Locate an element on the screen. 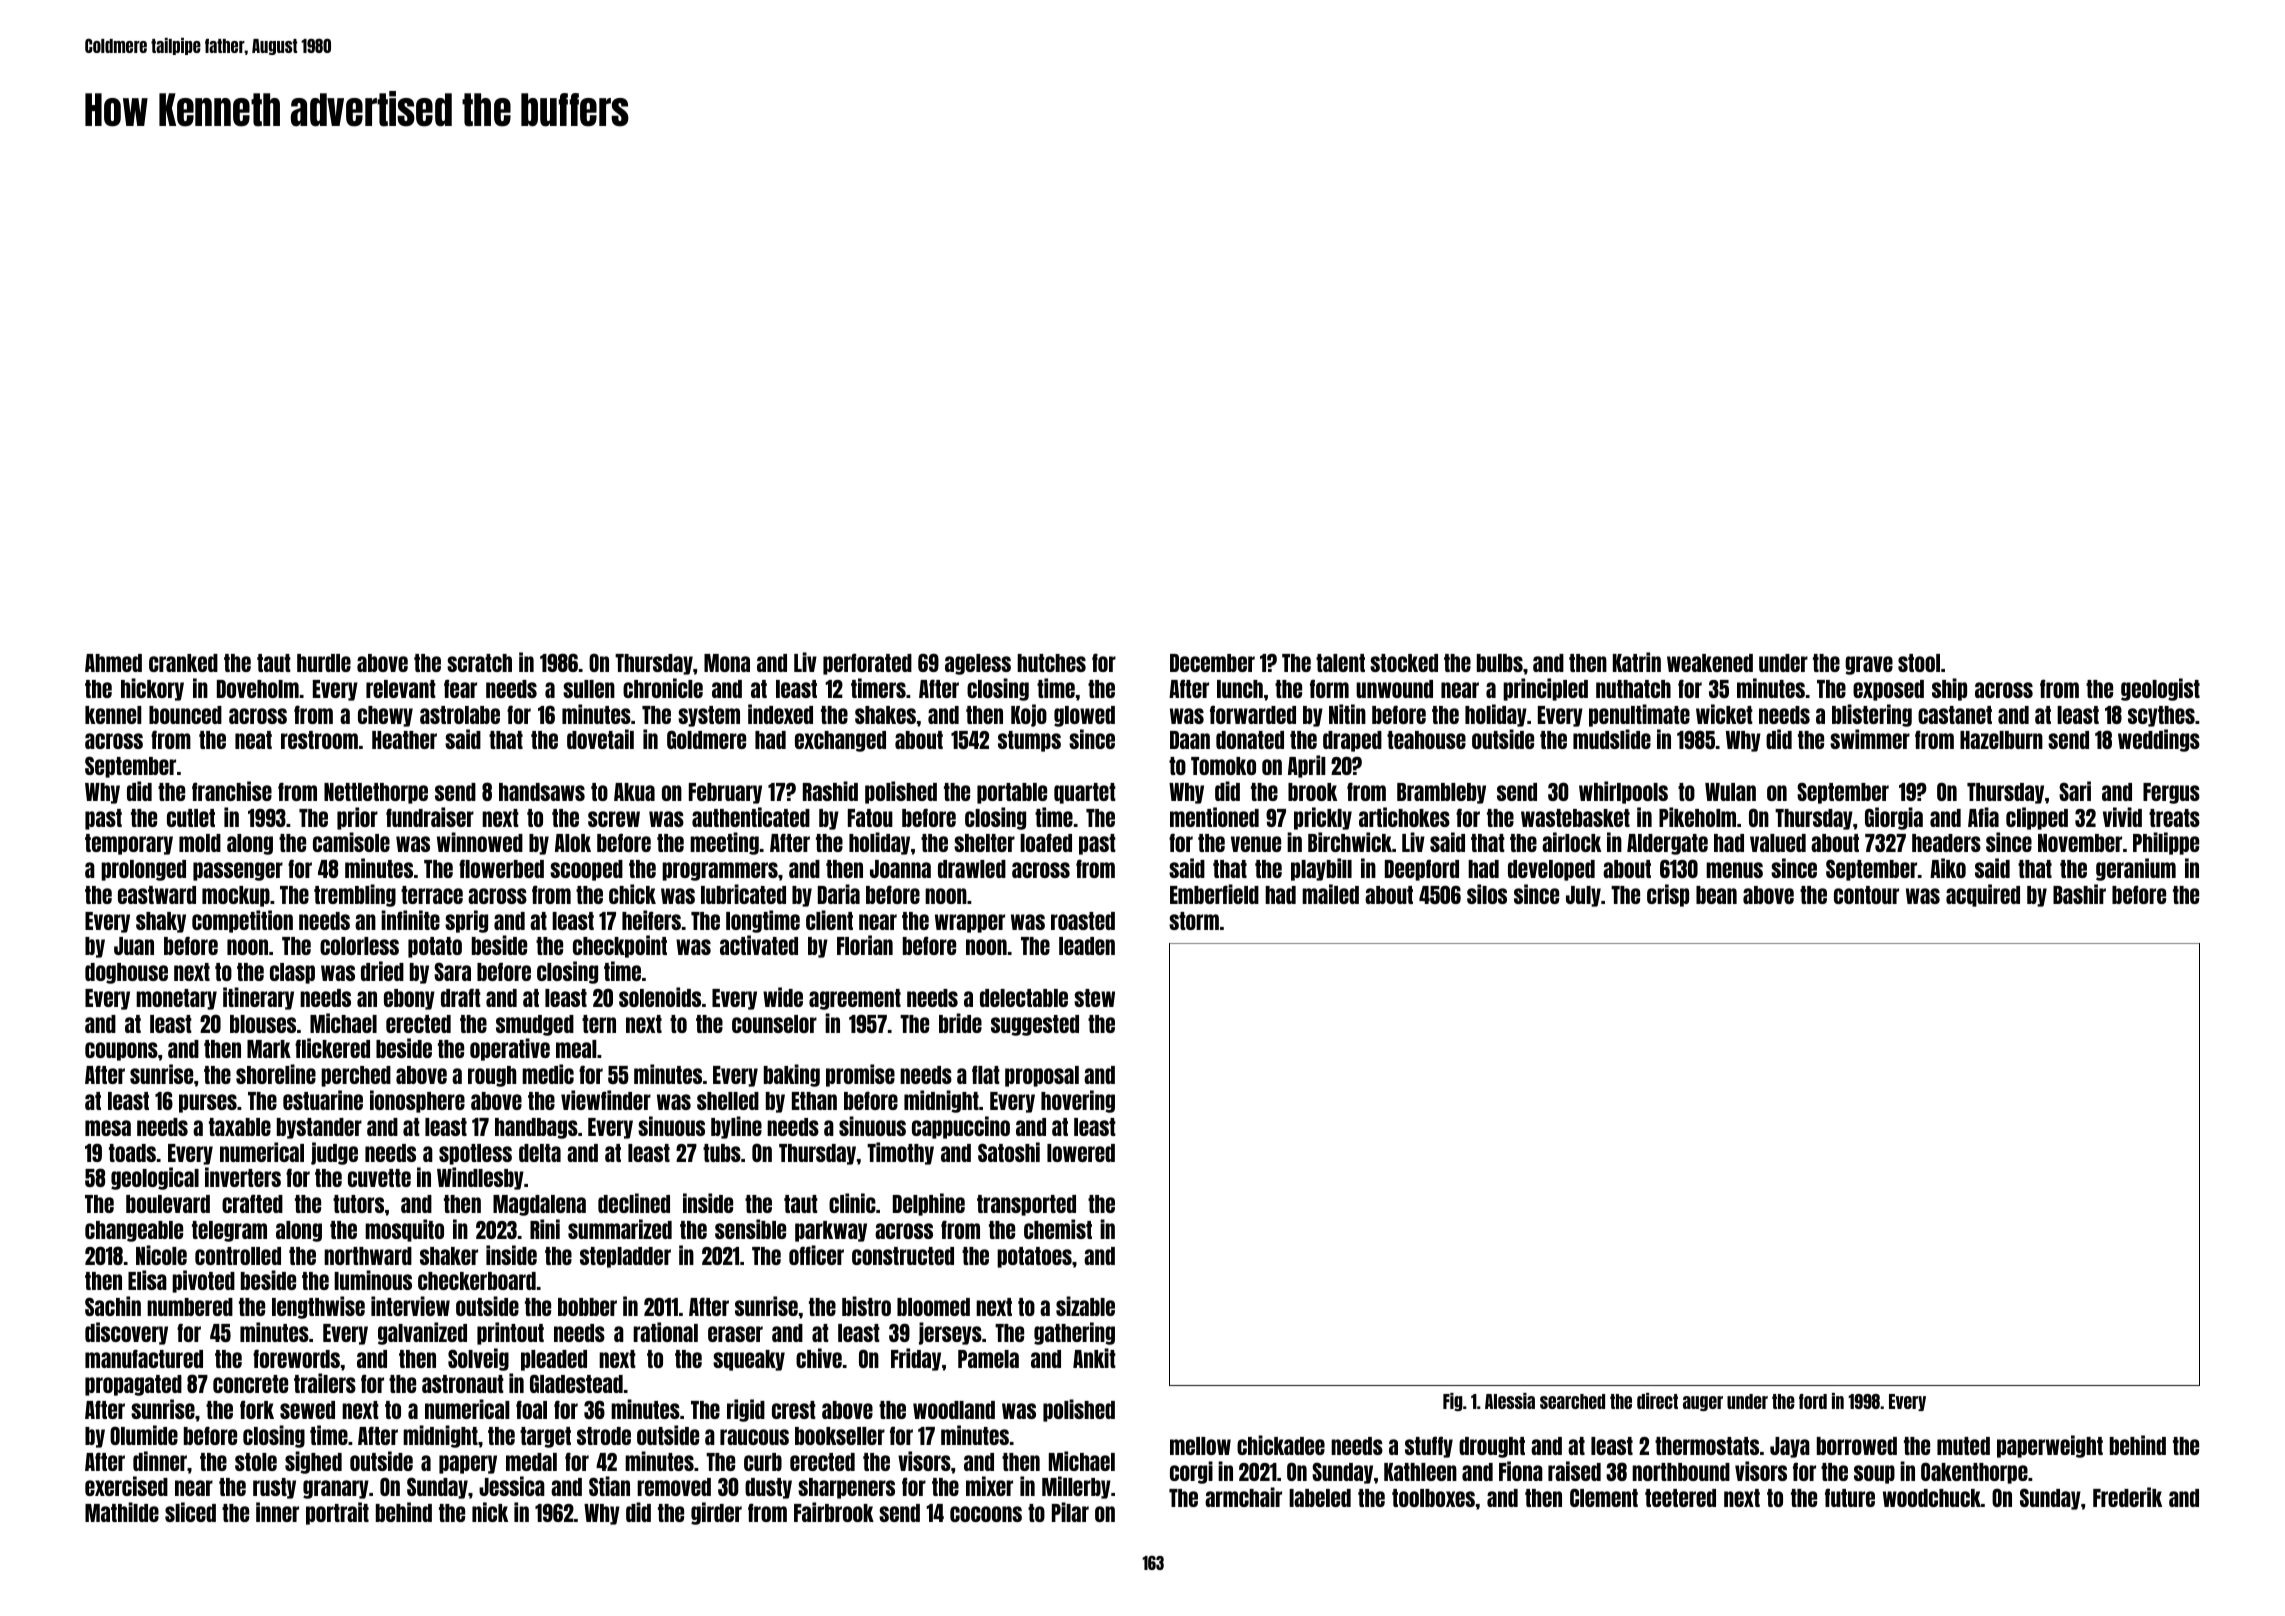 This screenshot has height=1616, width=2285. Gladestead is located at coordinates (576, 1383).
